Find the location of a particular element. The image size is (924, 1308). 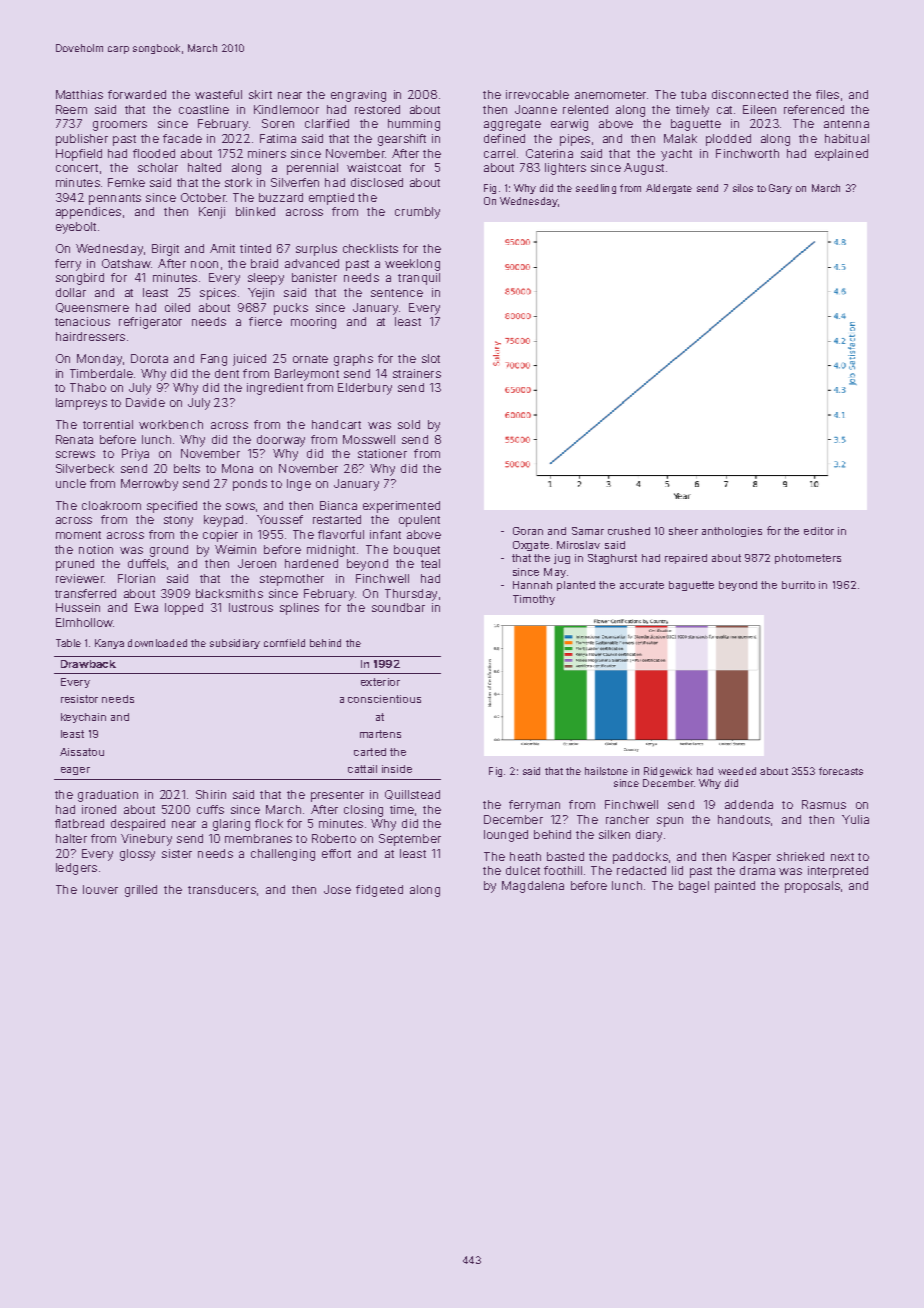

engraving is located at coordinates (358, 96).
